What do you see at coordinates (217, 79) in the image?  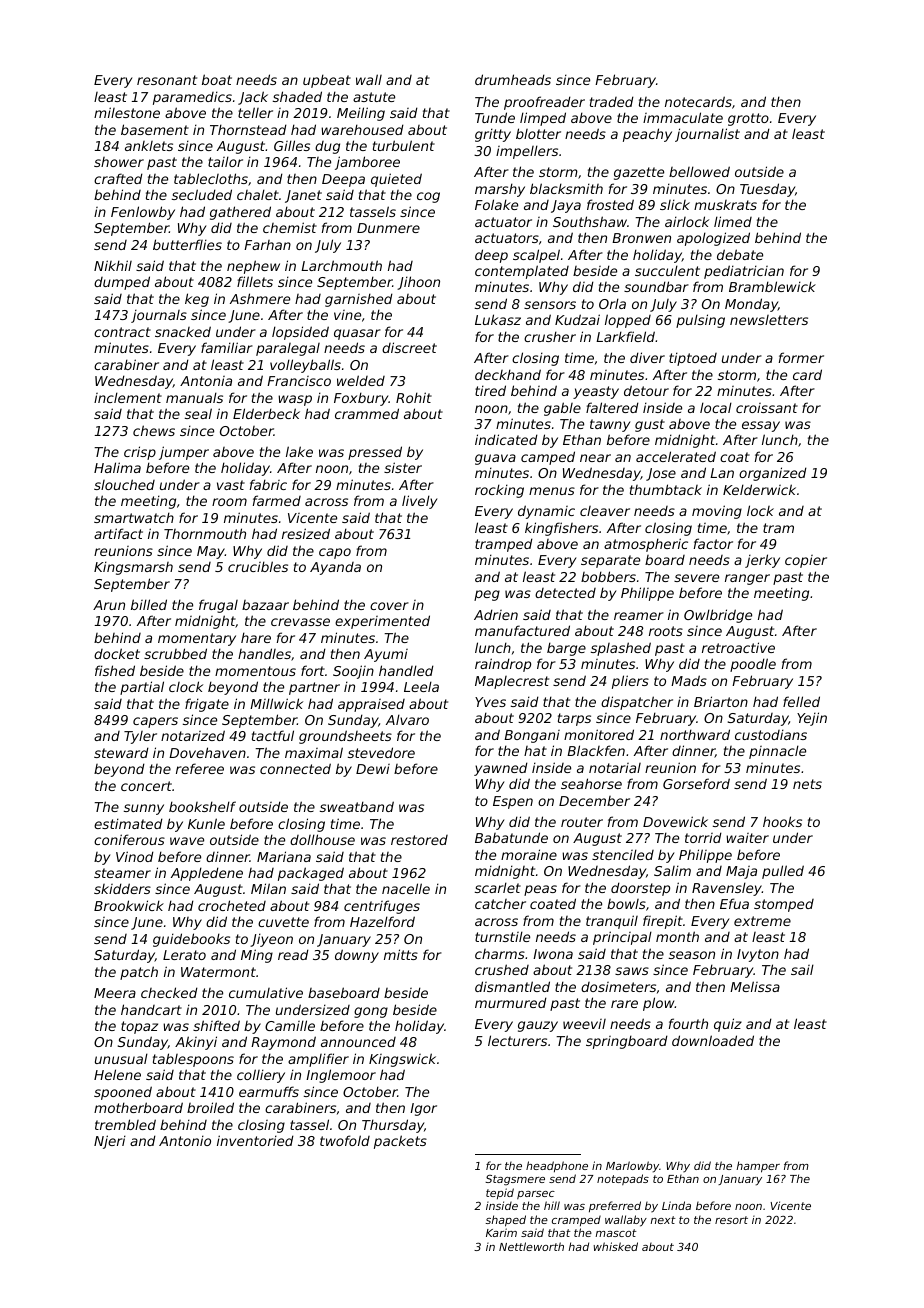 I see `boat` at bounding box center [217, 79].
